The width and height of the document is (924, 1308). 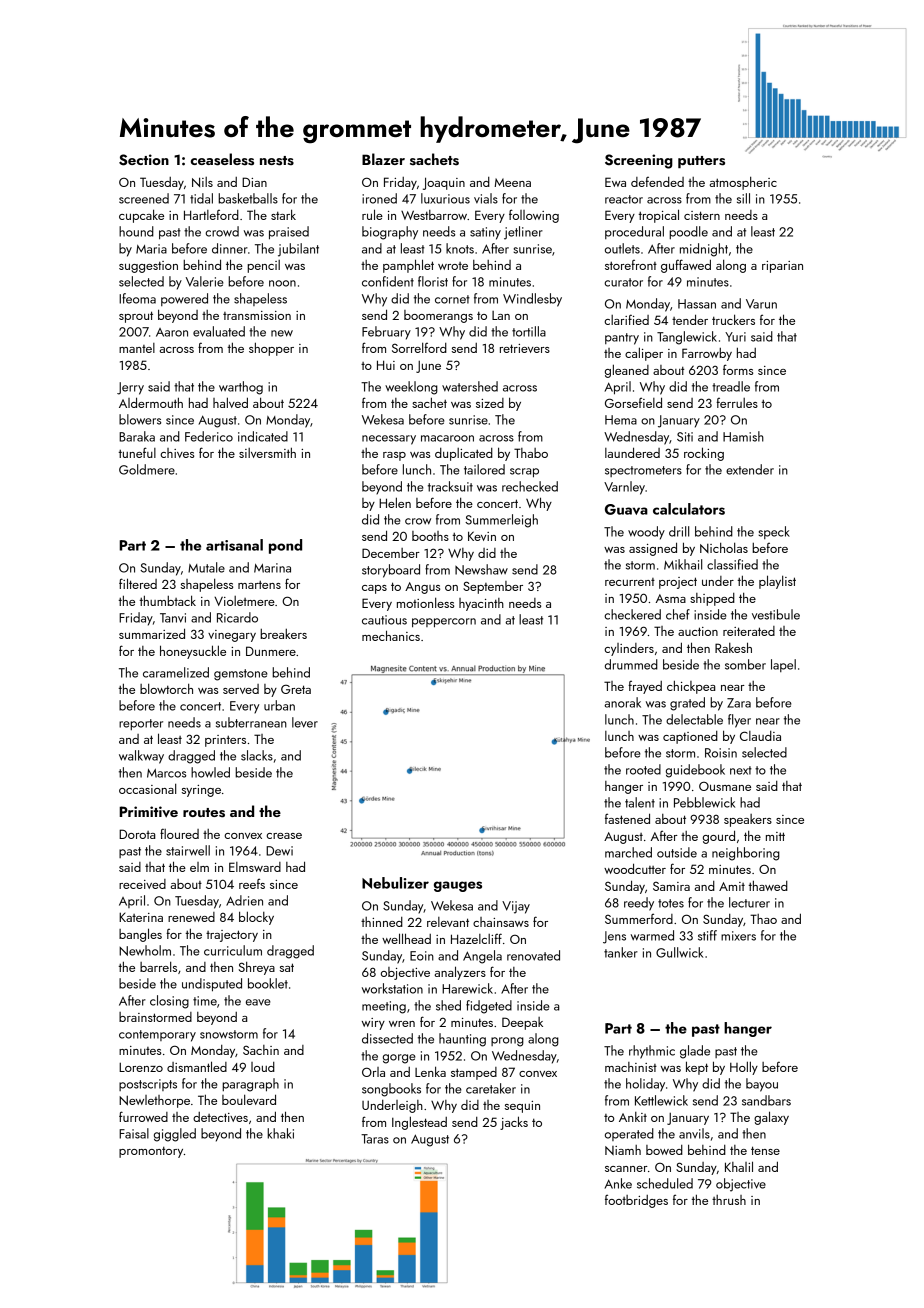 What do you see at coordinates (653, 549) in the document?
I see `assigned` at bounding box center [653, 549].
